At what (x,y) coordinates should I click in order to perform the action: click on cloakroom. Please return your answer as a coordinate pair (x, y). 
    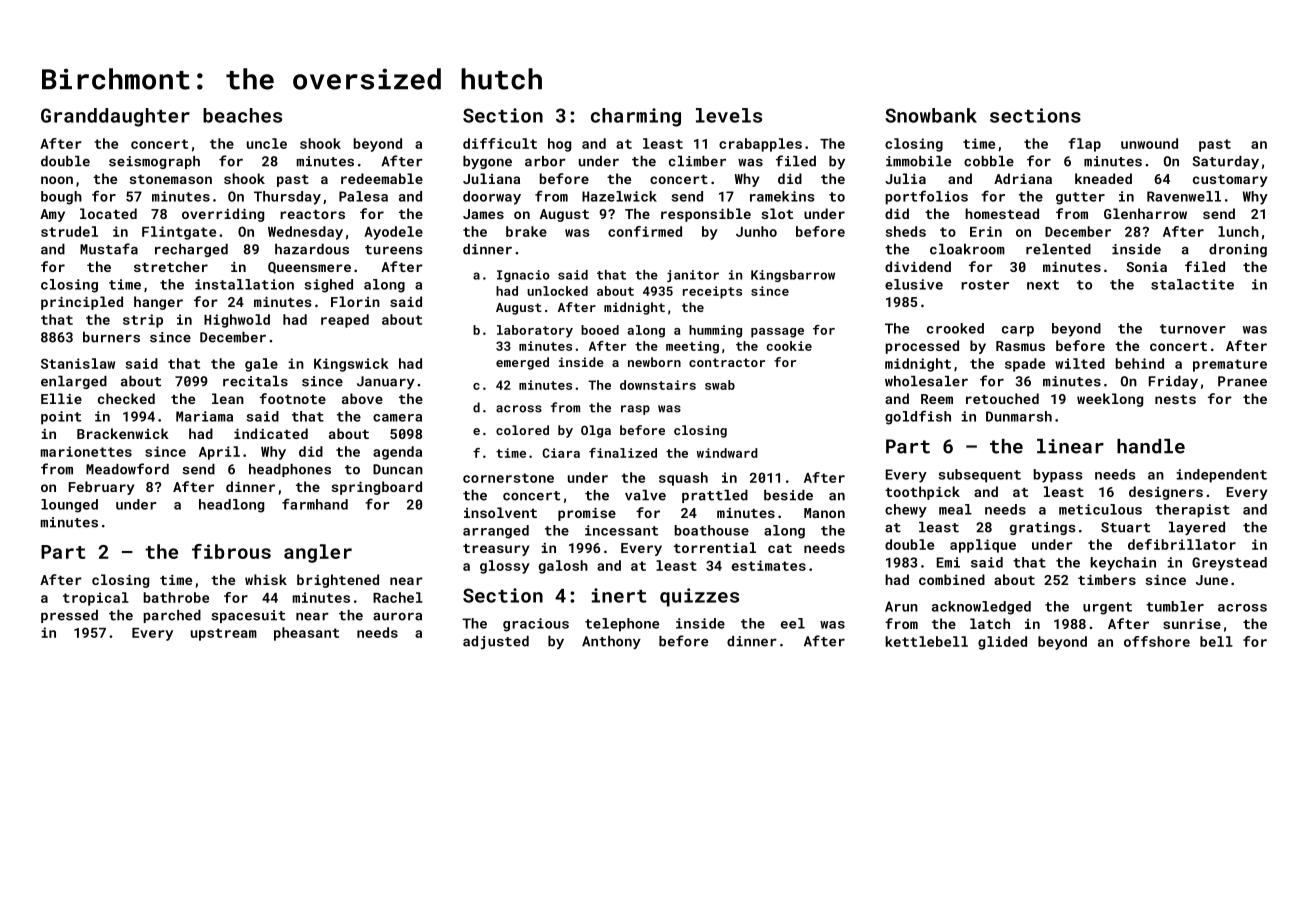
    Looking at the image, I should click on (967, 249).
